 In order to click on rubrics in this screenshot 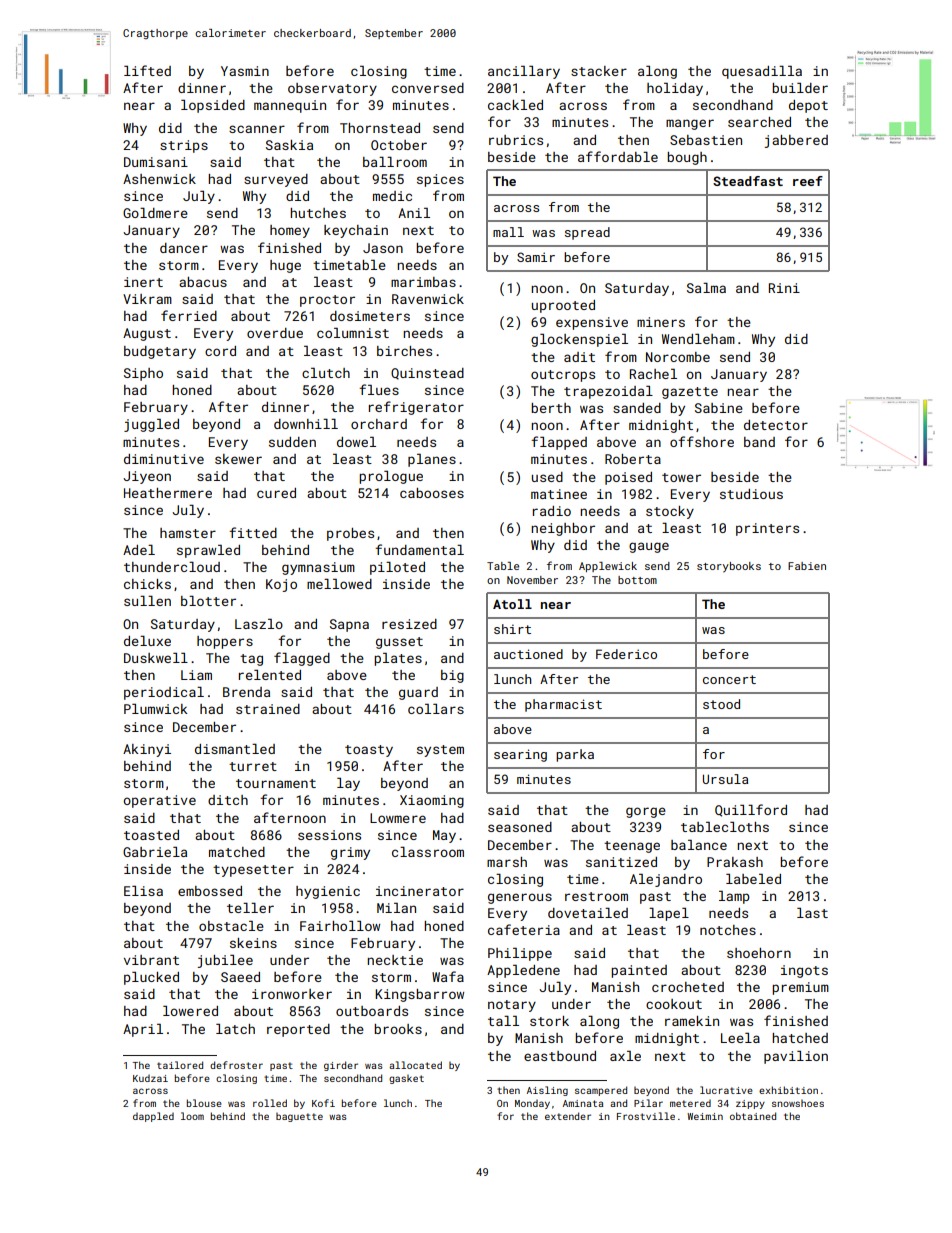, I will do `click(516, 140)`.
